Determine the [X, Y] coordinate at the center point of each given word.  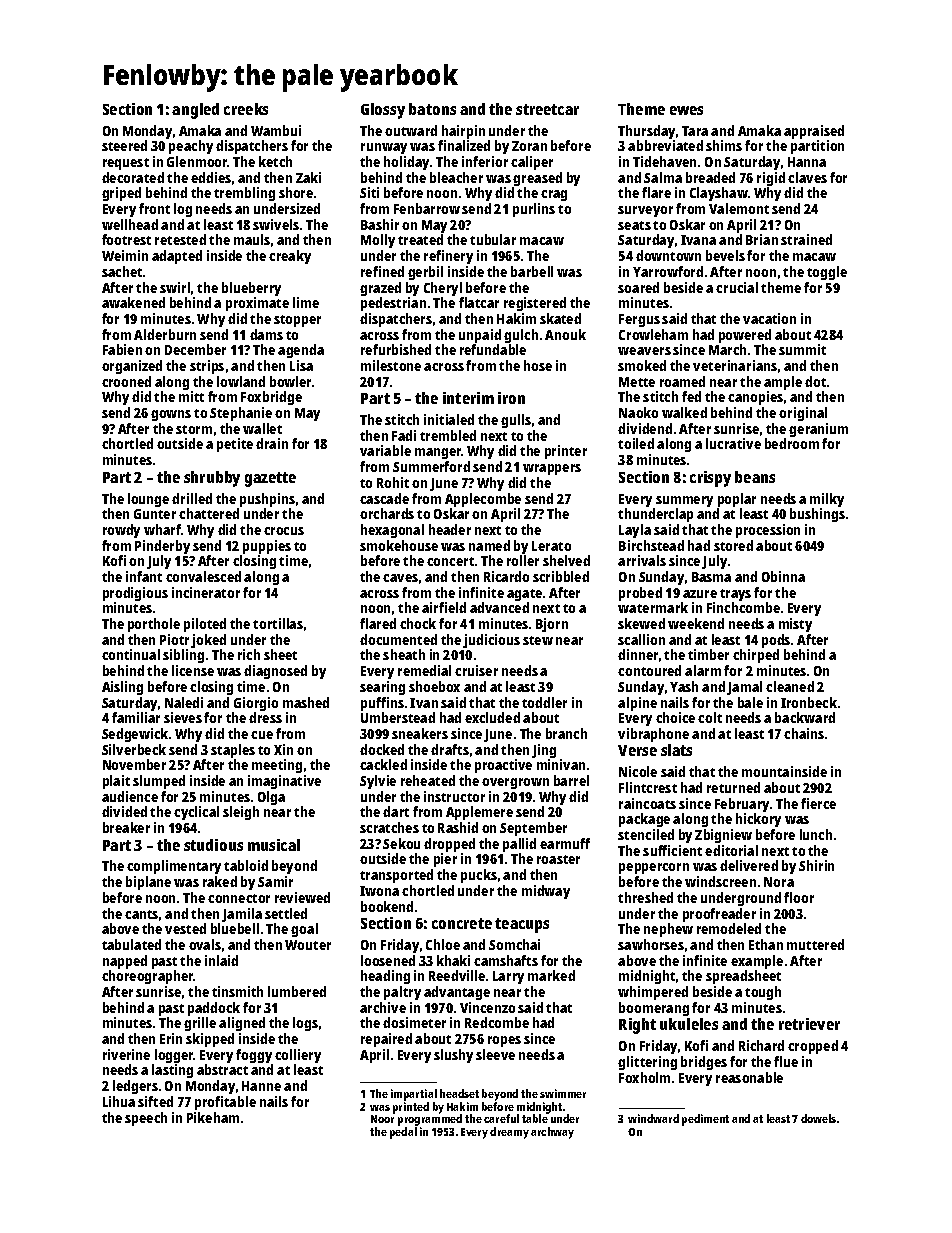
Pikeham [213, 1117]
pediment [705, 1120]
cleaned [790, 686]
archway [552, 1133]
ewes [686, 110]
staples [233, 751]
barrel [571, 780]
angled [195, 111]
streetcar [547, 109]
